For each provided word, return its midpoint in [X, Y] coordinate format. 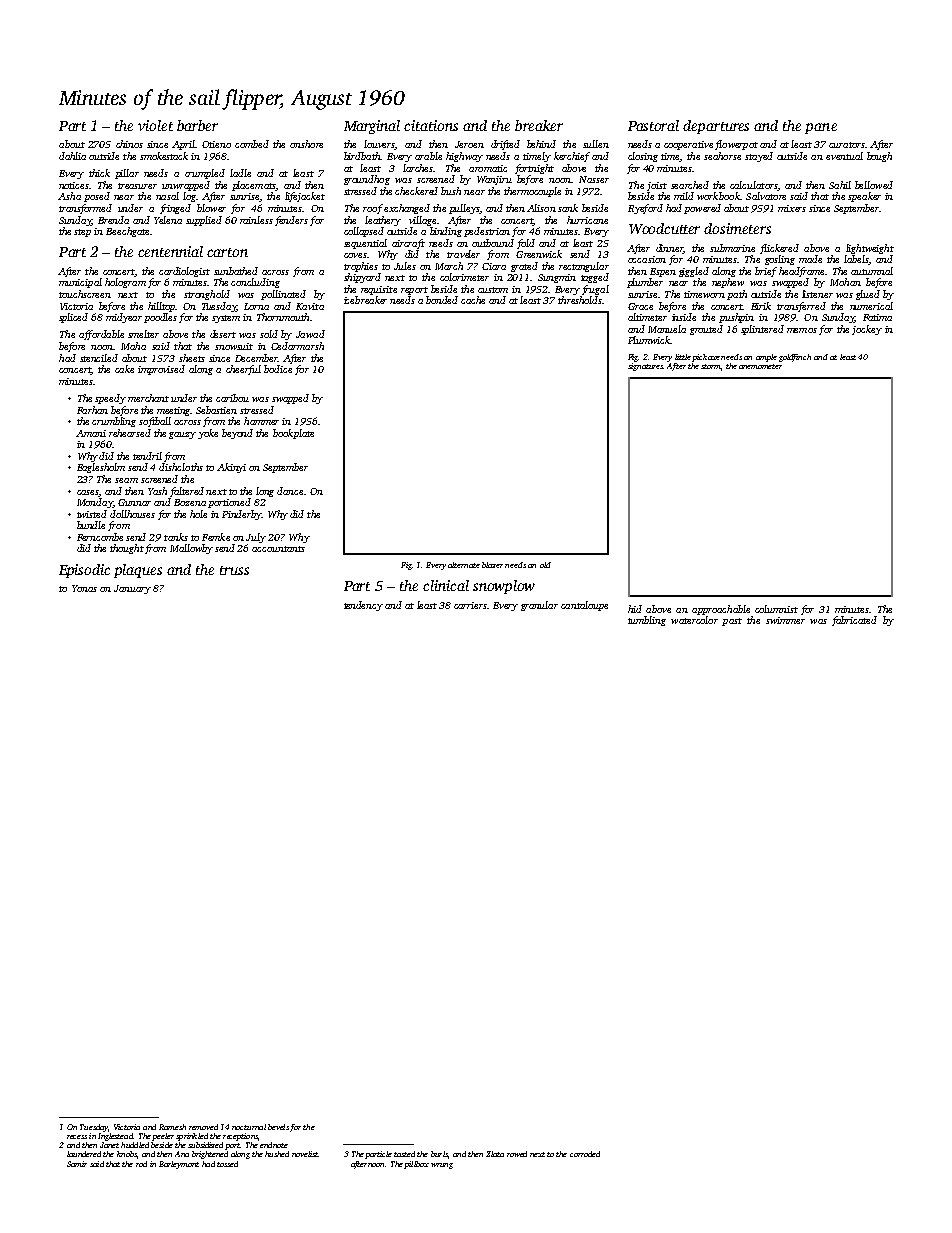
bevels [278, 1127]
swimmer [785, 620]
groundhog [367, 180]
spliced [73, 318]
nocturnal [249, 1127]
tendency [363, 606]
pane [821, 128]
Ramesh [172, 1127]
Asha [69, 196]
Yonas [84, 588]
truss [234, 570]
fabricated [854, 621]
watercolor [694, 620]
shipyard [362, 278]
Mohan [845, 282]
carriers [470, 605]
